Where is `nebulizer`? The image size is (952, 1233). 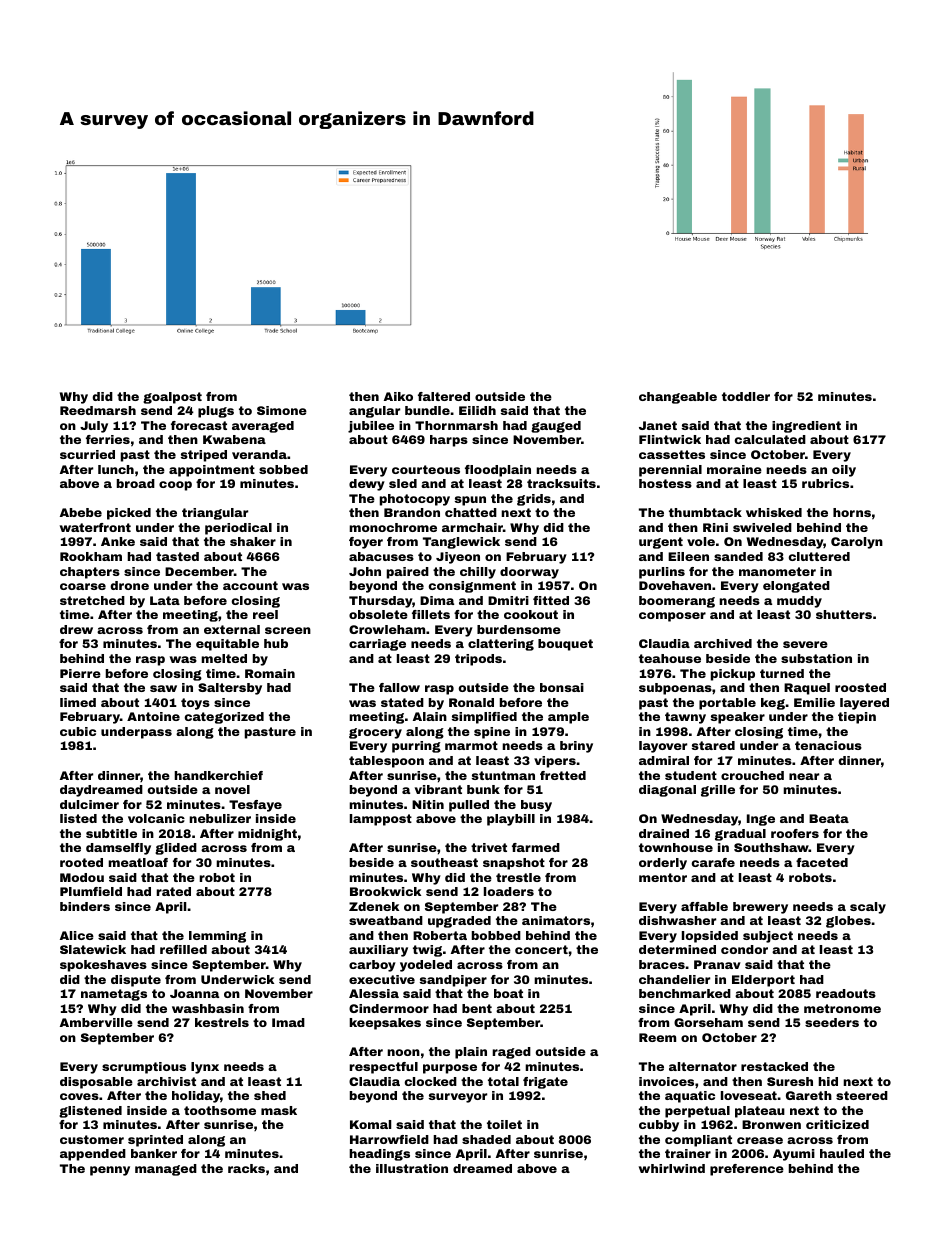 nebulizer is located at coordinates (220, 818).
